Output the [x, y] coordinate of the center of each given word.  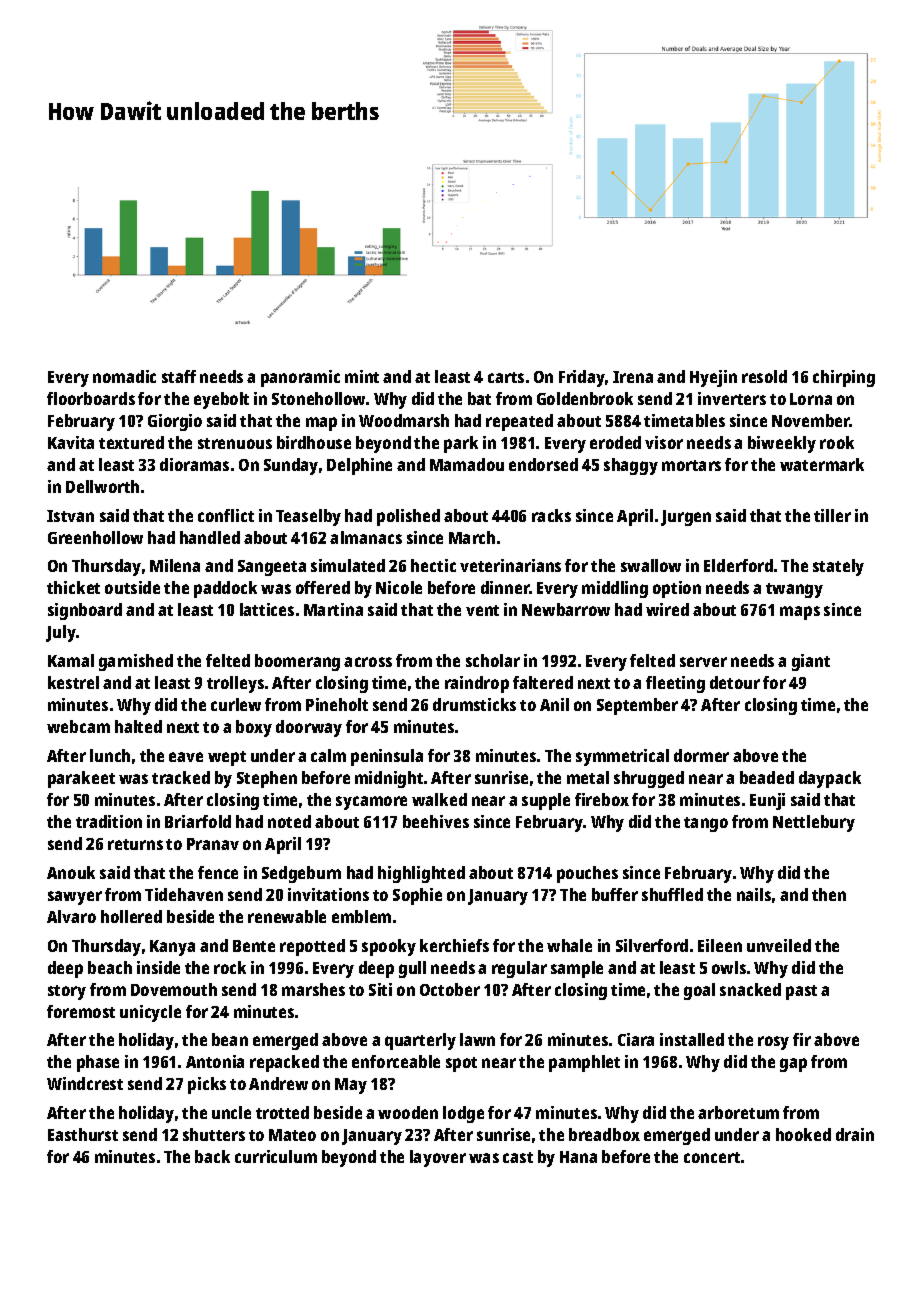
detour [735, 682]
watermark [822, 464]
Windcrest [85, 1083]
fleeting [675, 684]
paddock [225, 589]
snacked [750, 989]
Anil [554, 704]
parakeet [81, 779]
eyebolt [221, 400]
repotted [312, 947]
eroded [615, 442]
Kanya [172, 948]
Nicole [399, 587]
